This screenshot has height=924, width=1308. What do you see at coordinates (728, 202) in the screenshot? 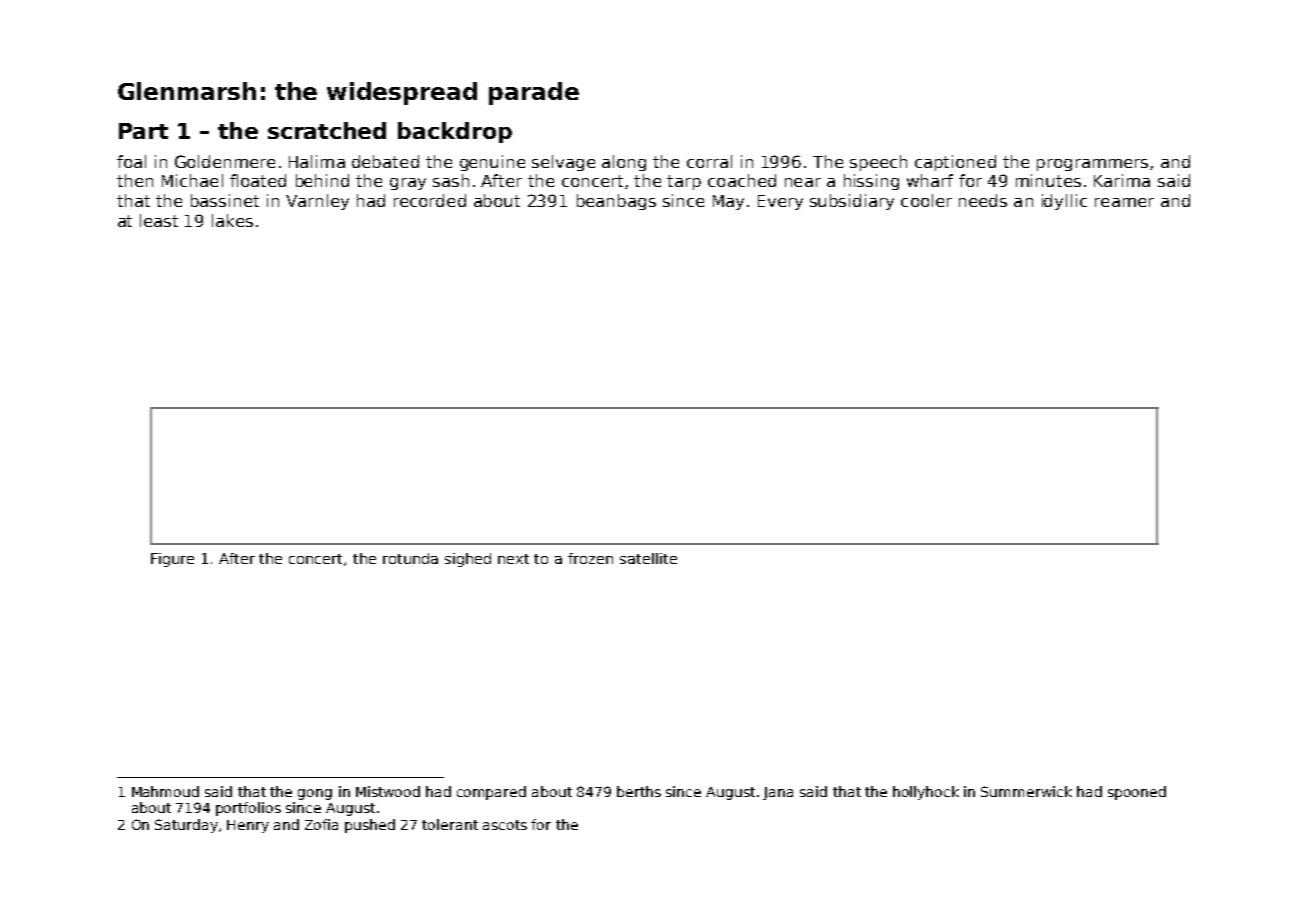
I see `May` at bounding box center [728, 202].
